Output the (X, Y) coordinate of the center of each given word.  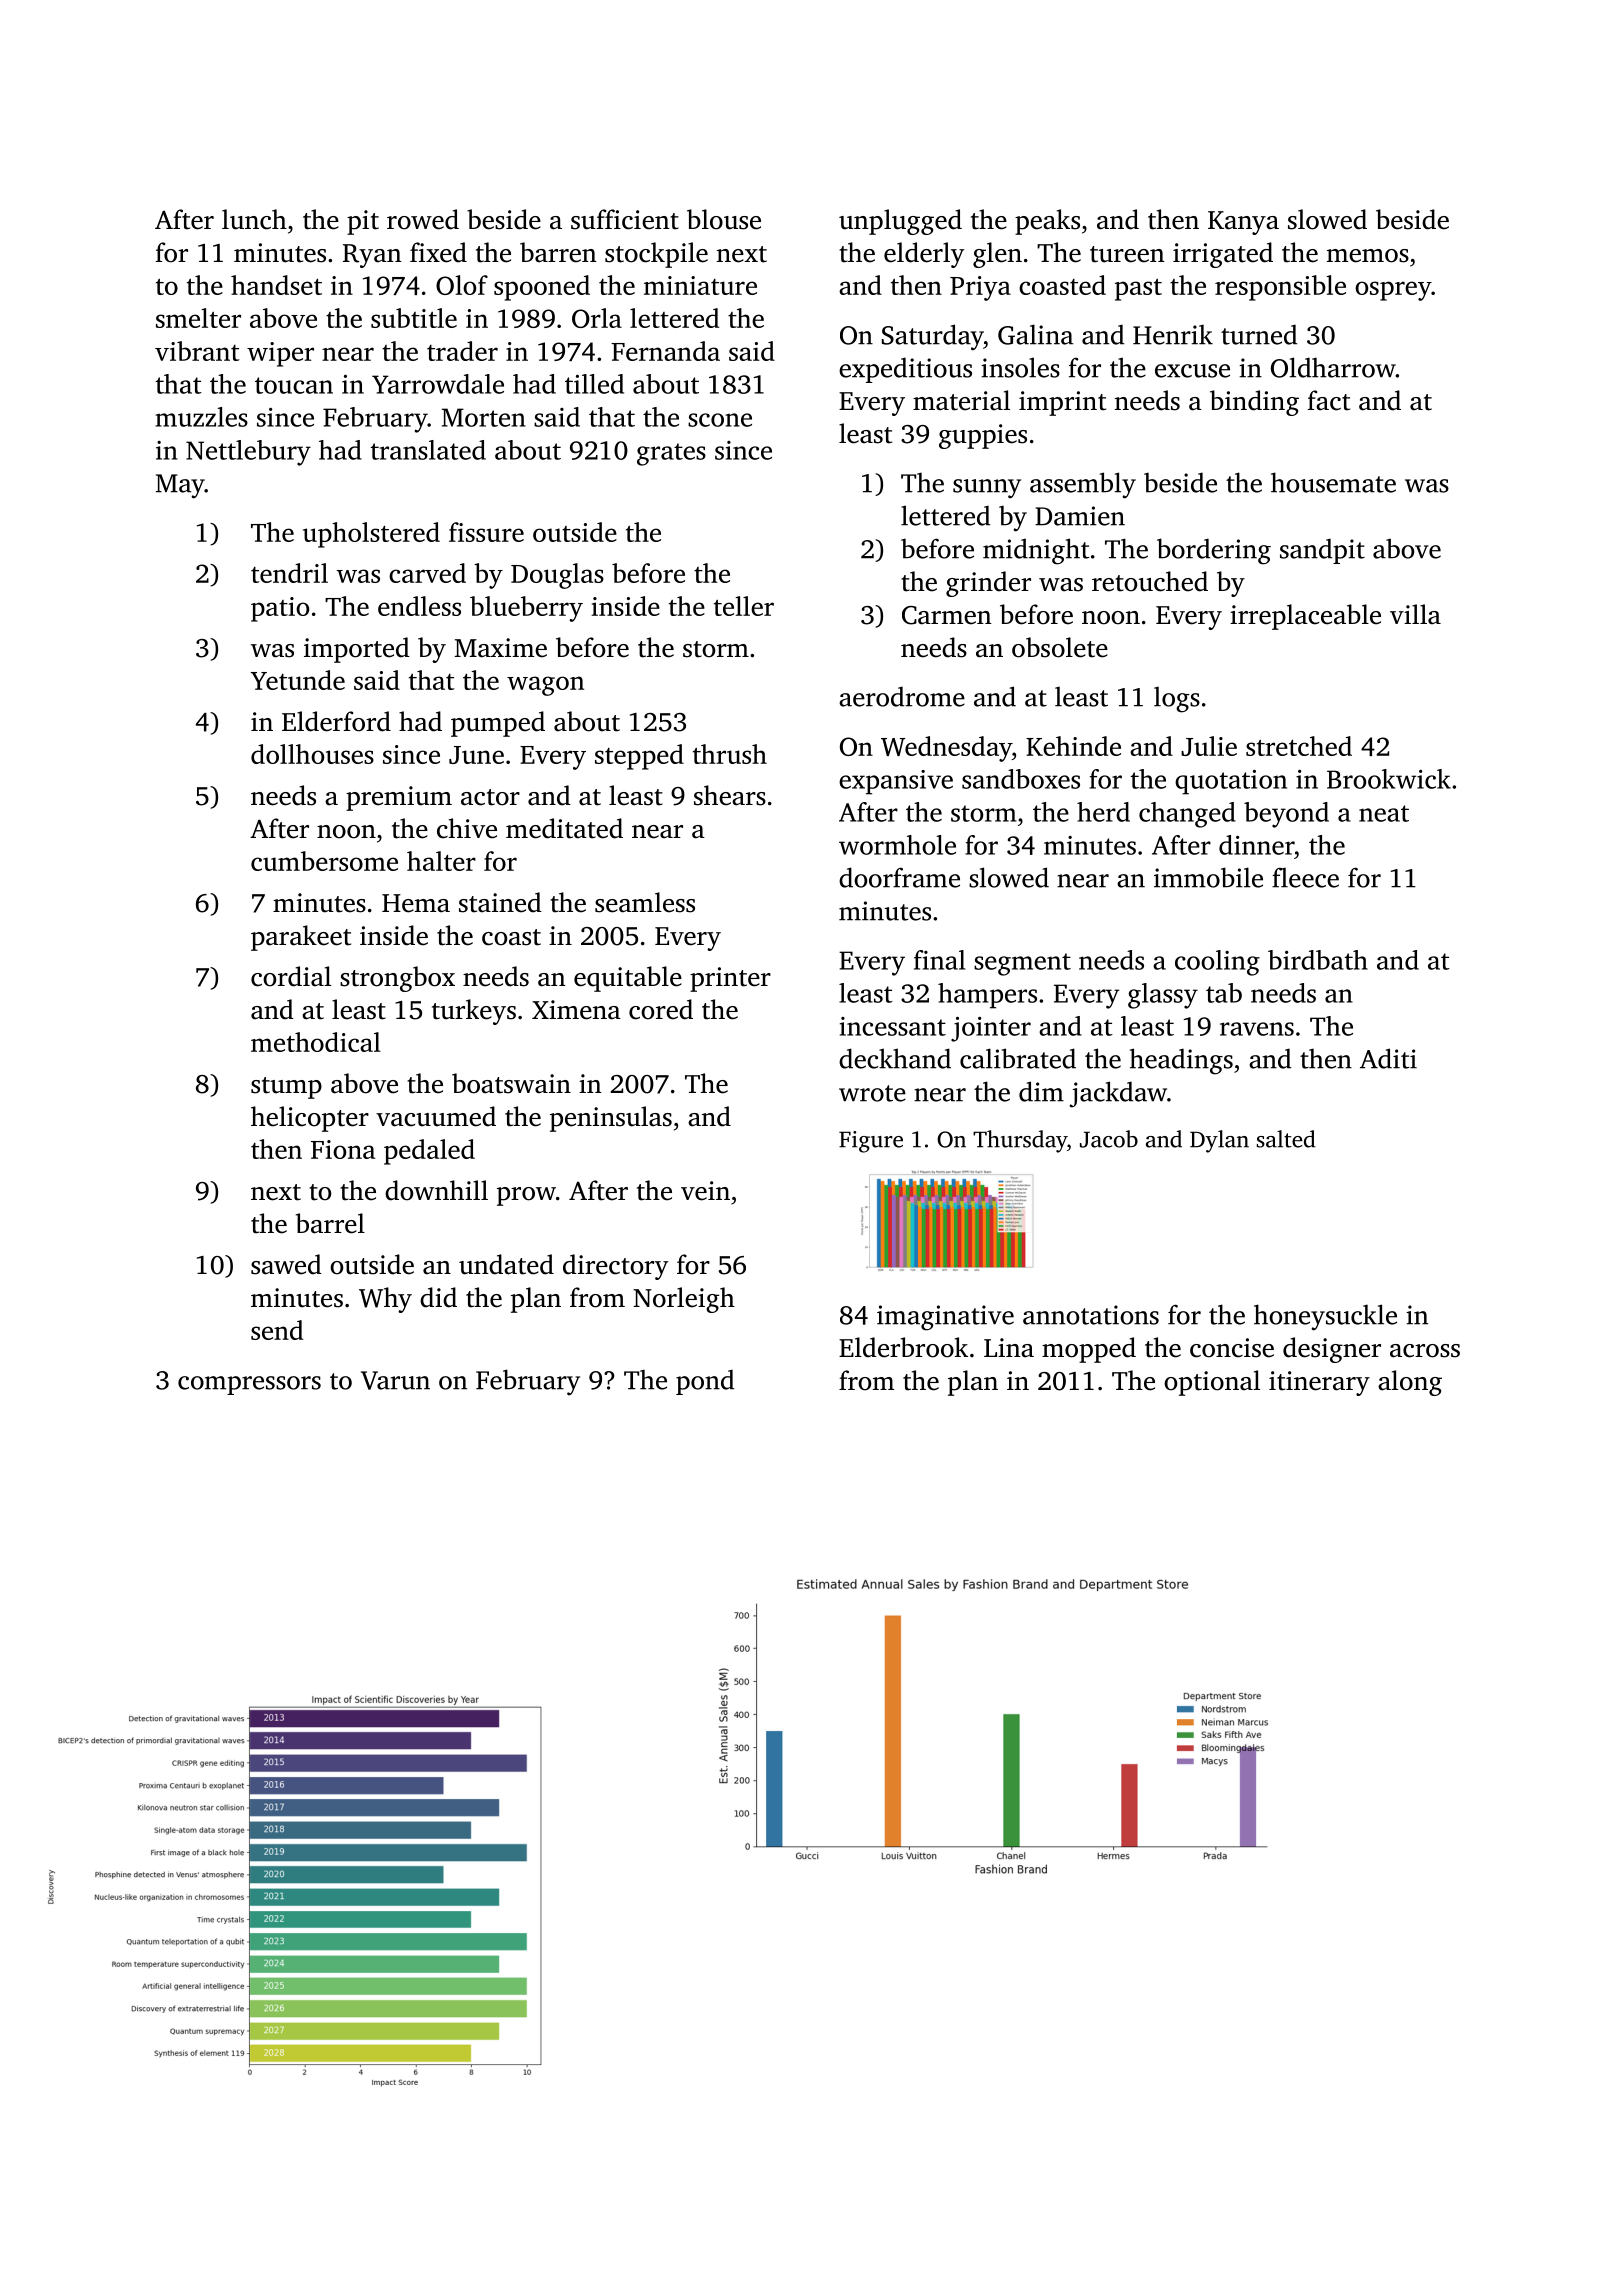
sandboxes (1021, 779)
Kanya (1243, 223)
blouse (724, 219)
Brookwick (1389, 779)
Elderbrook (903, 1347)
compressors (249, 1385)
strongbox (397, 979)
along (1410, 1383)
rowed (423, 219)
